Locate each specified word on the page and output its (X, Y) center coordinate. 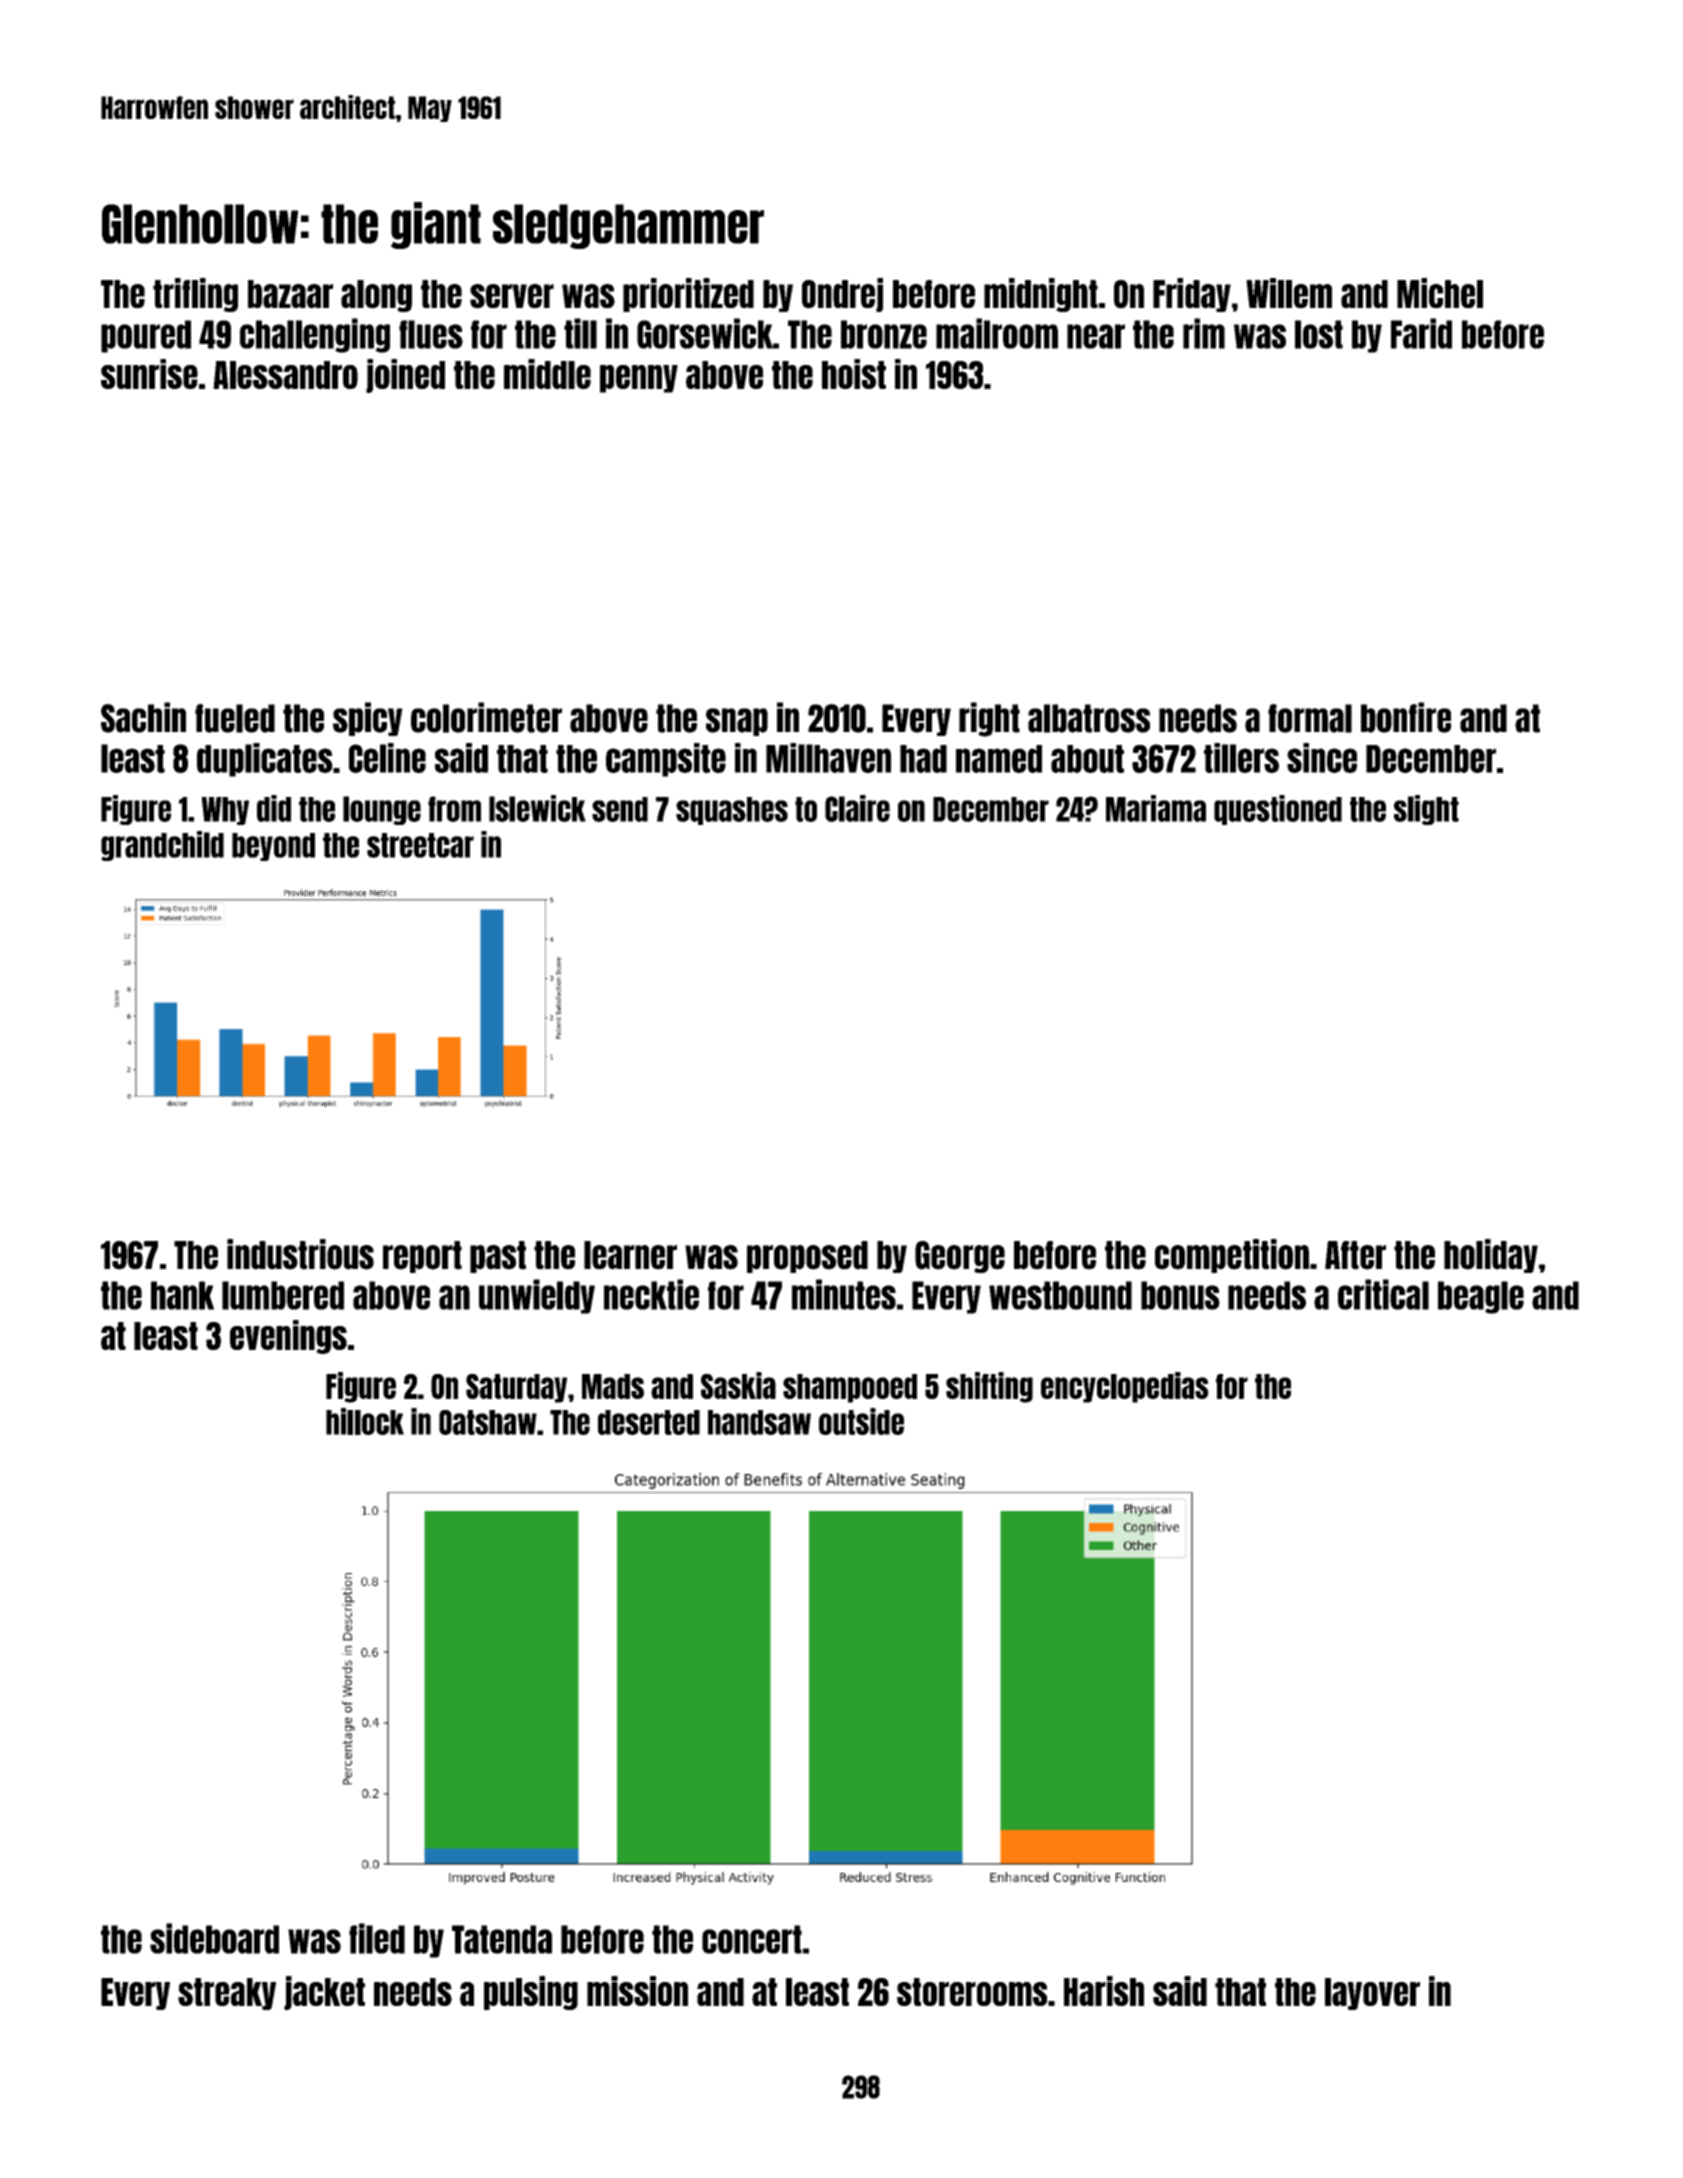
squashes (732, 811)
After (1355, 1255)
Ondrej (842, 295)
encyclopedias (1125, 1387)
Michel (1440, 293)
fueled (235, 718)
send (620, 809)
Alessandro (285, 375)
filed (377, 1938)
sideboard (214, 1938)
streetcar (420, 845)
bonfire (1406, 717)
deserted (649, 1422)
